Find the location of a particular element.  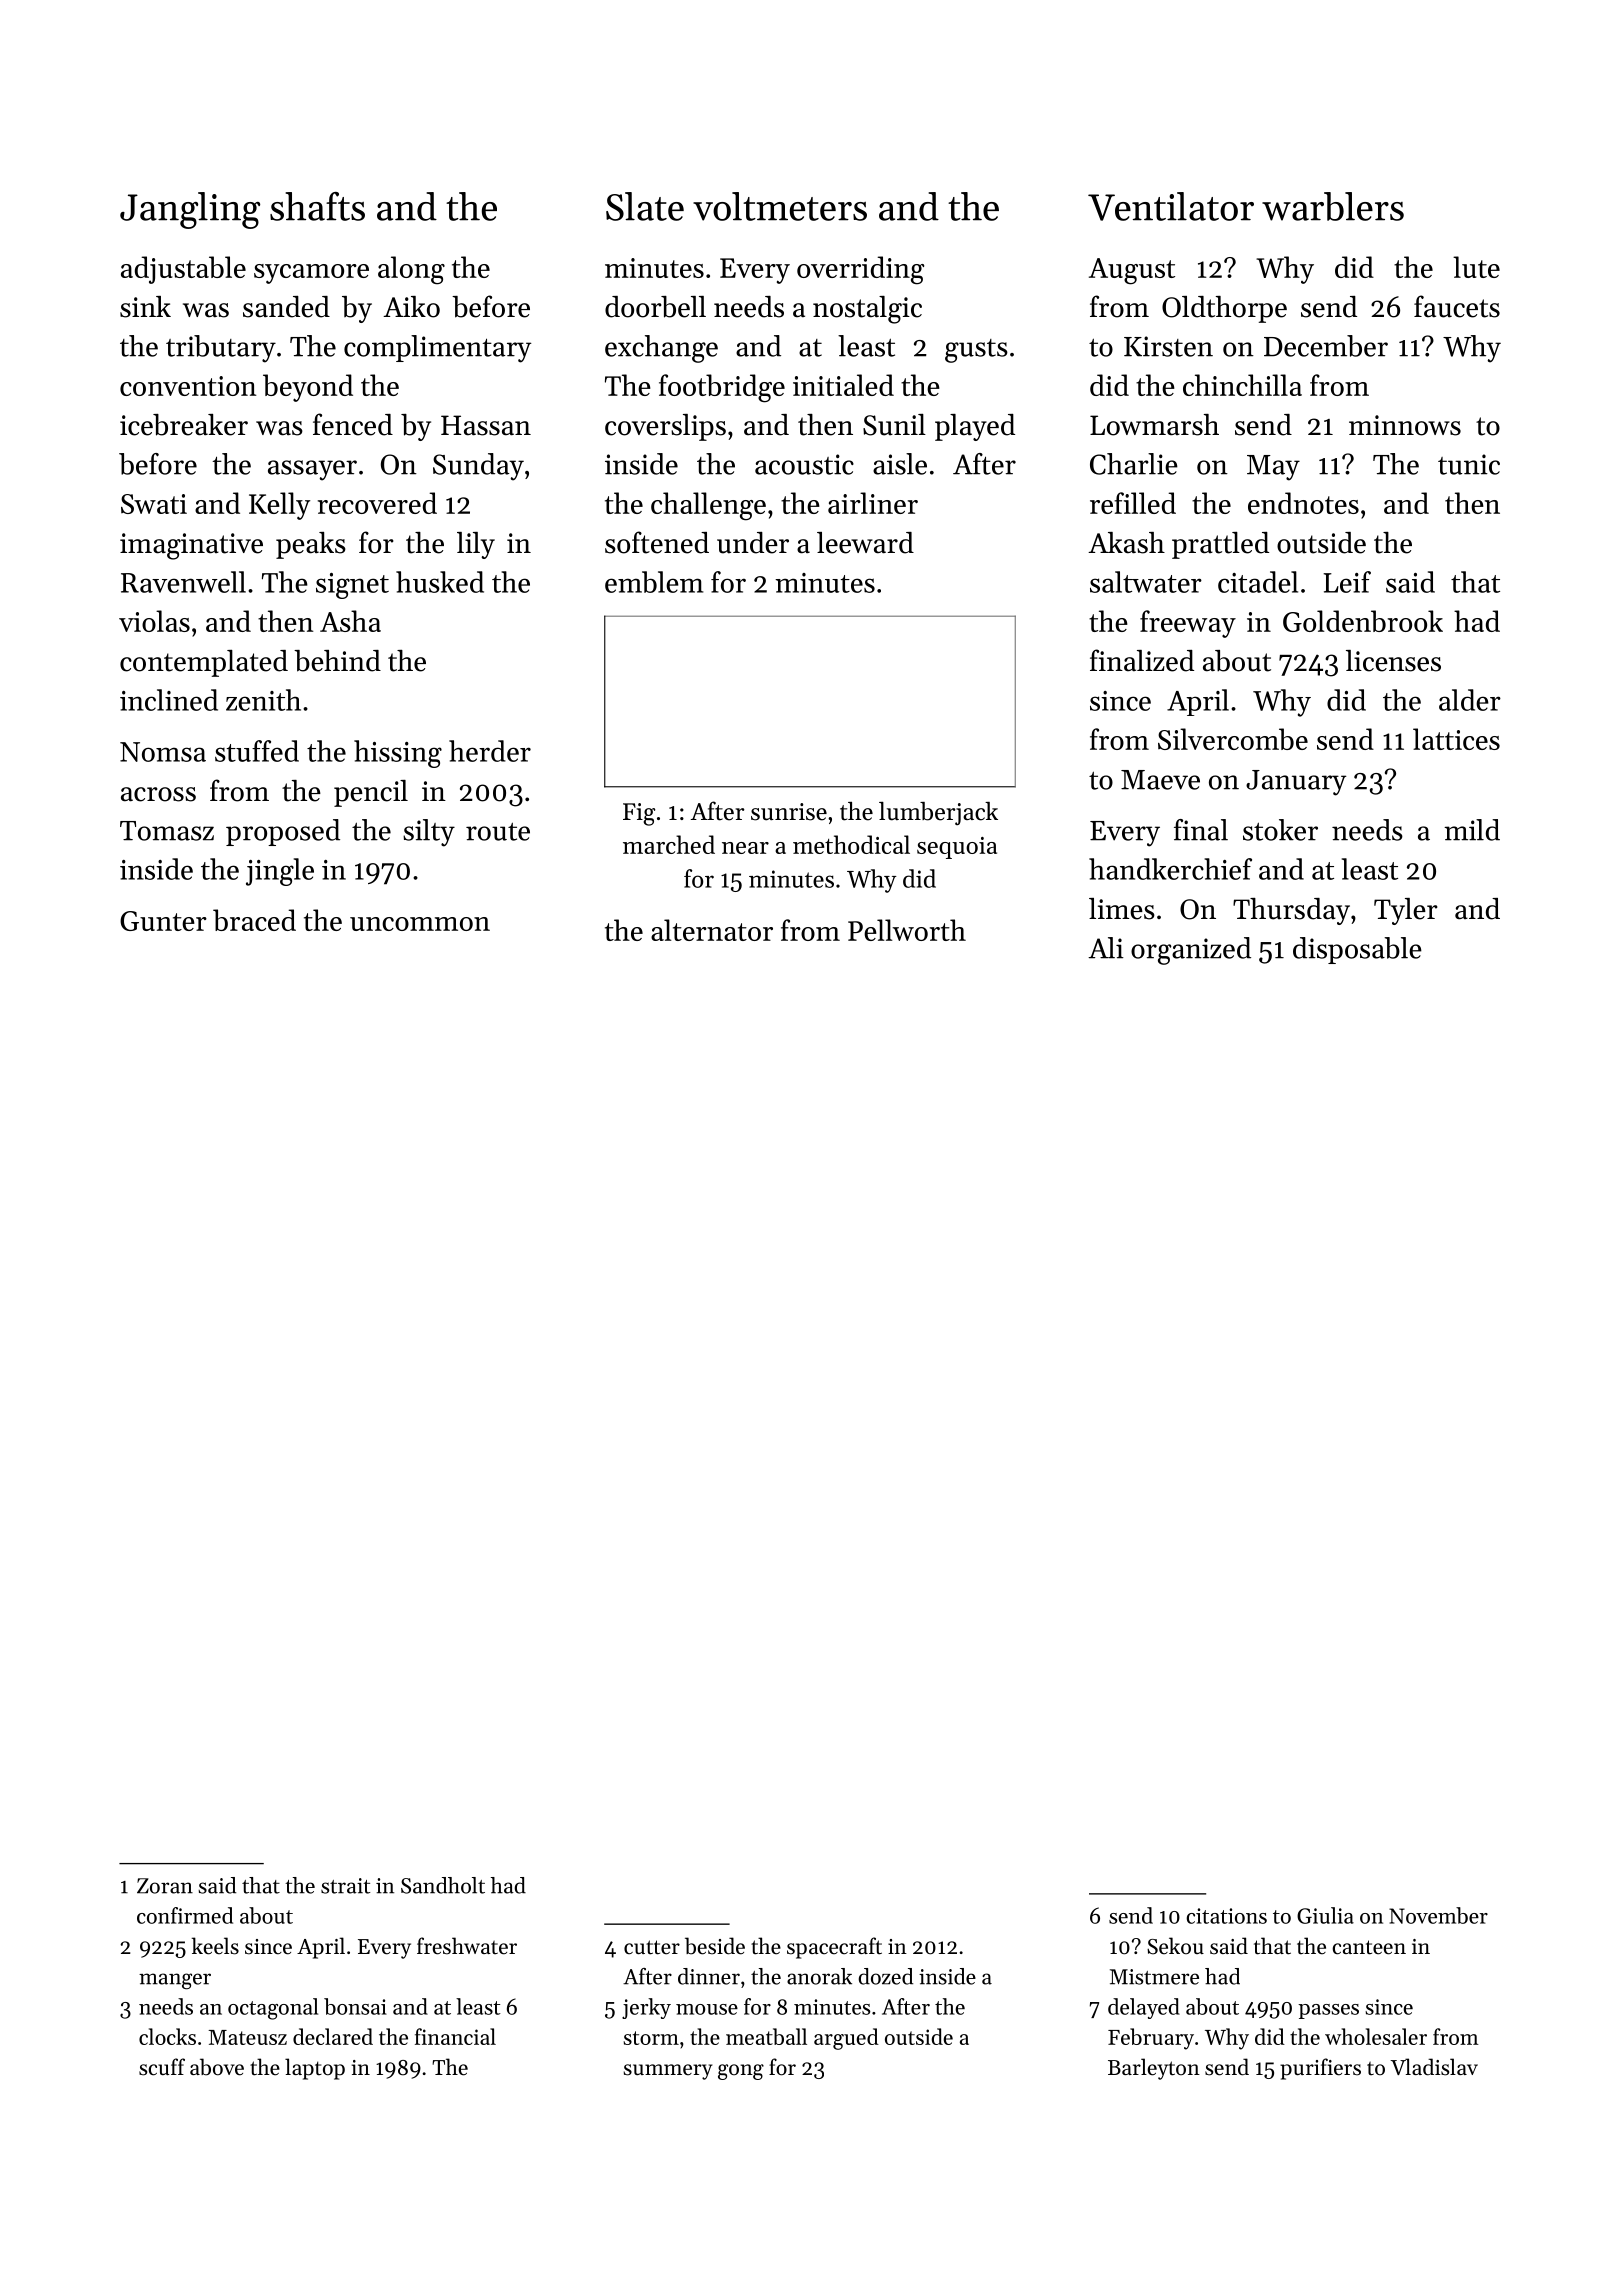

Giulia is located at coordinates (1325, 1915).
